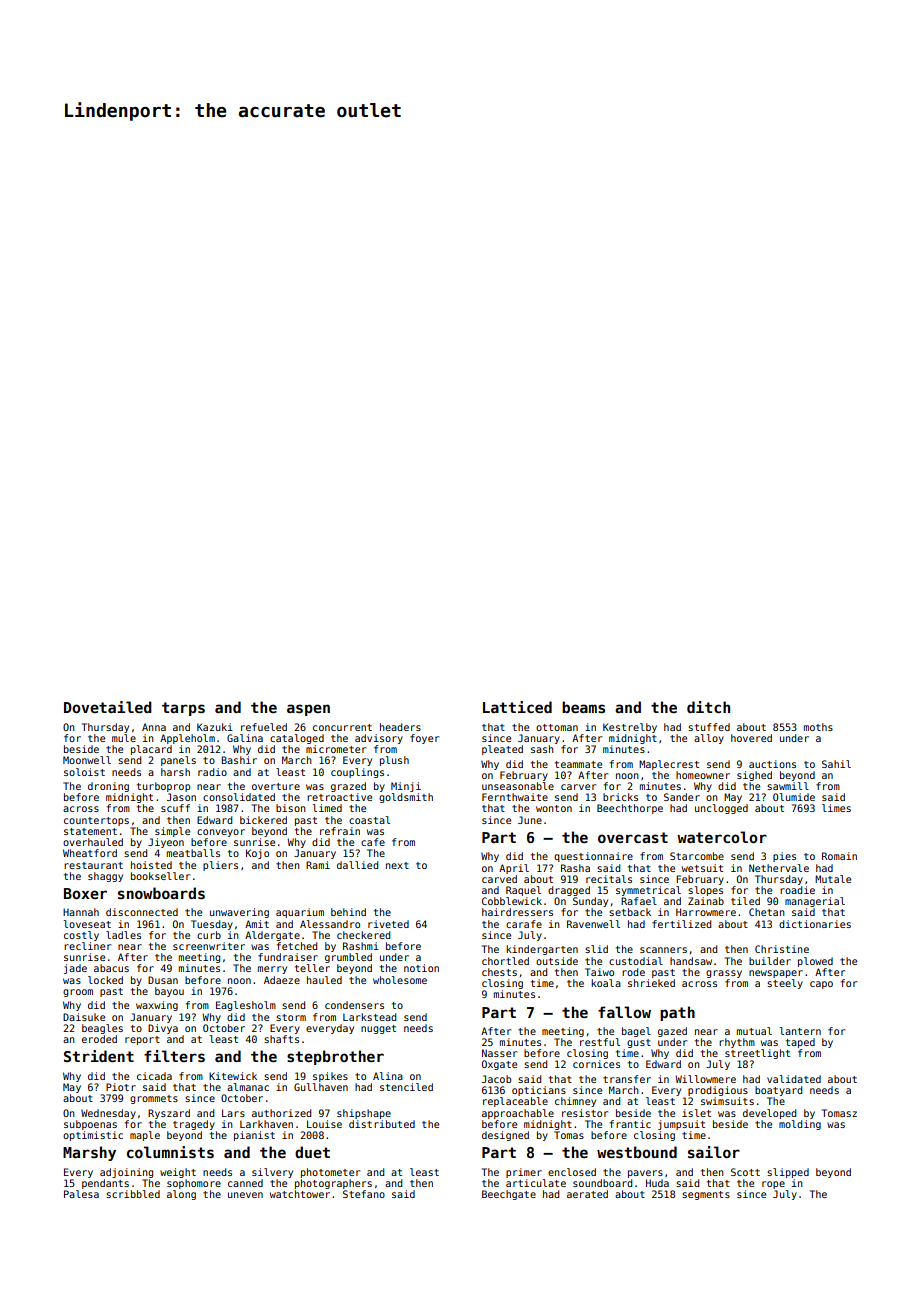  Describe the element at coordinates (815, 902) in the screenshot. I see `managerial` at that location.
